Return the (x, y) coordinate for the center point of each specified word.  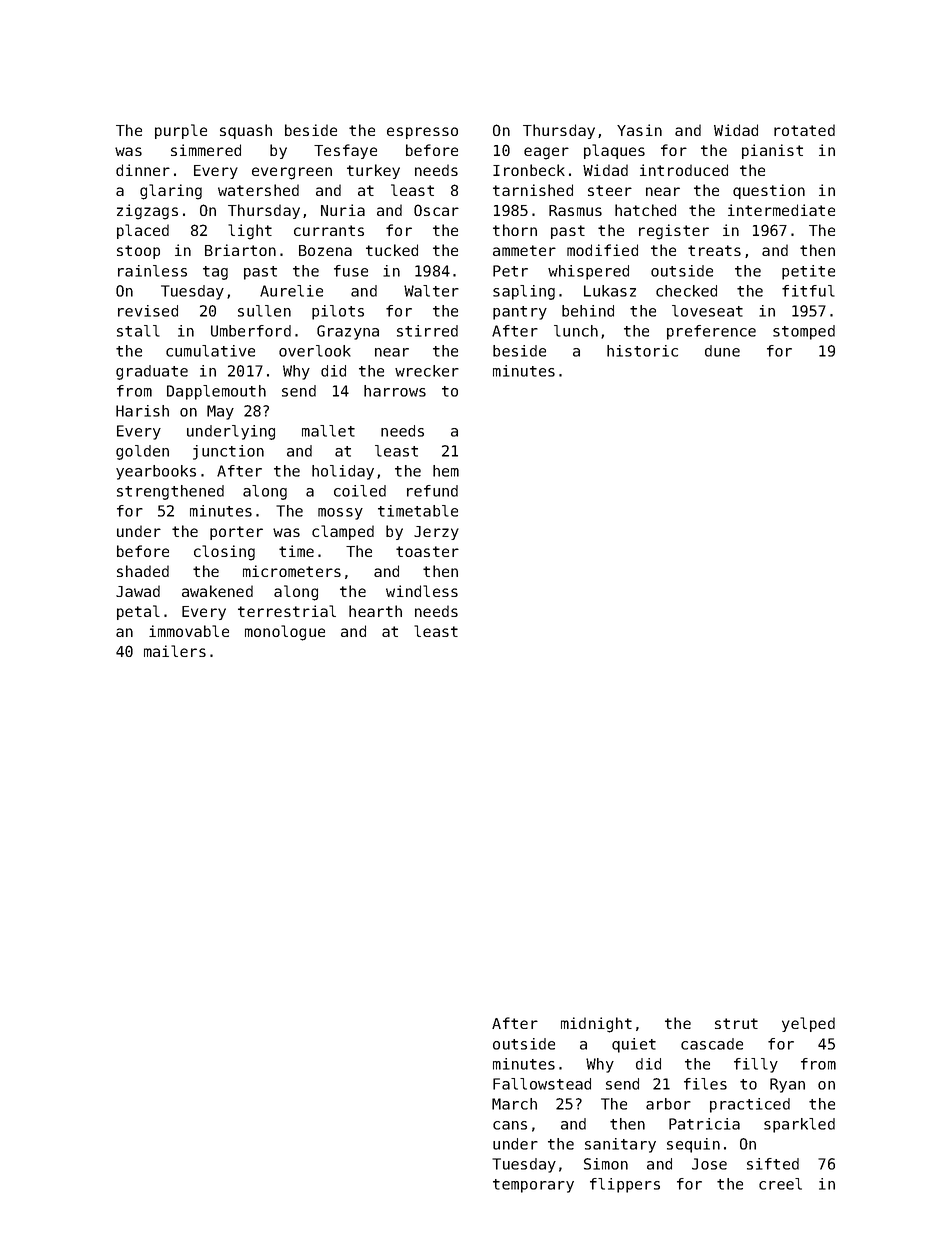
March (514, 1104)
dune (722, 351)
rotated (804, 130)
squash (246, 131)
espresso (422, 133)
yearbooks (156, 472)
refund (432, 491)
